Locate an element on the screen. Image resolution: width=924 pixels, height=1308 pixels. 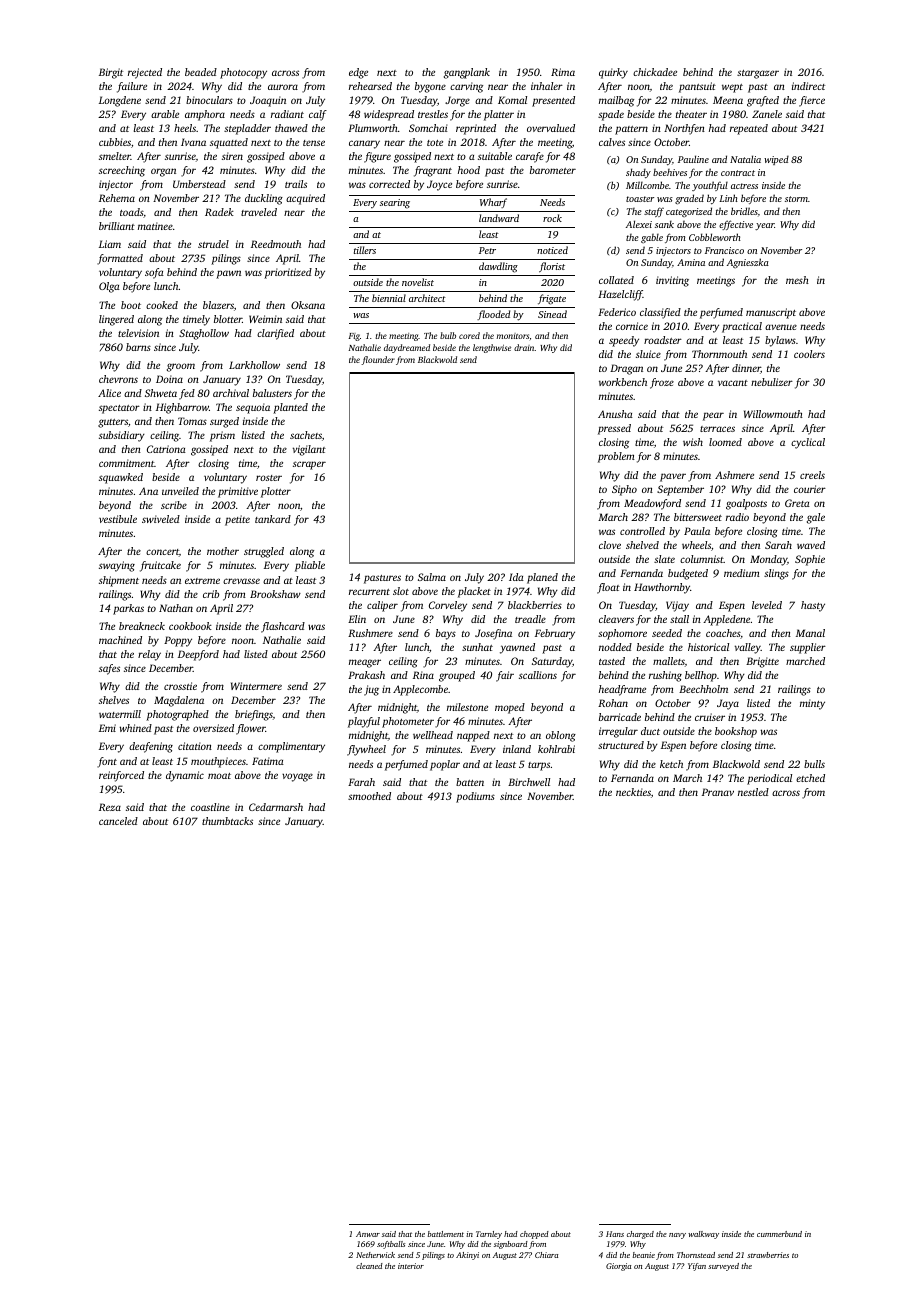
Anwar is located at coordinates (368, 1234).
